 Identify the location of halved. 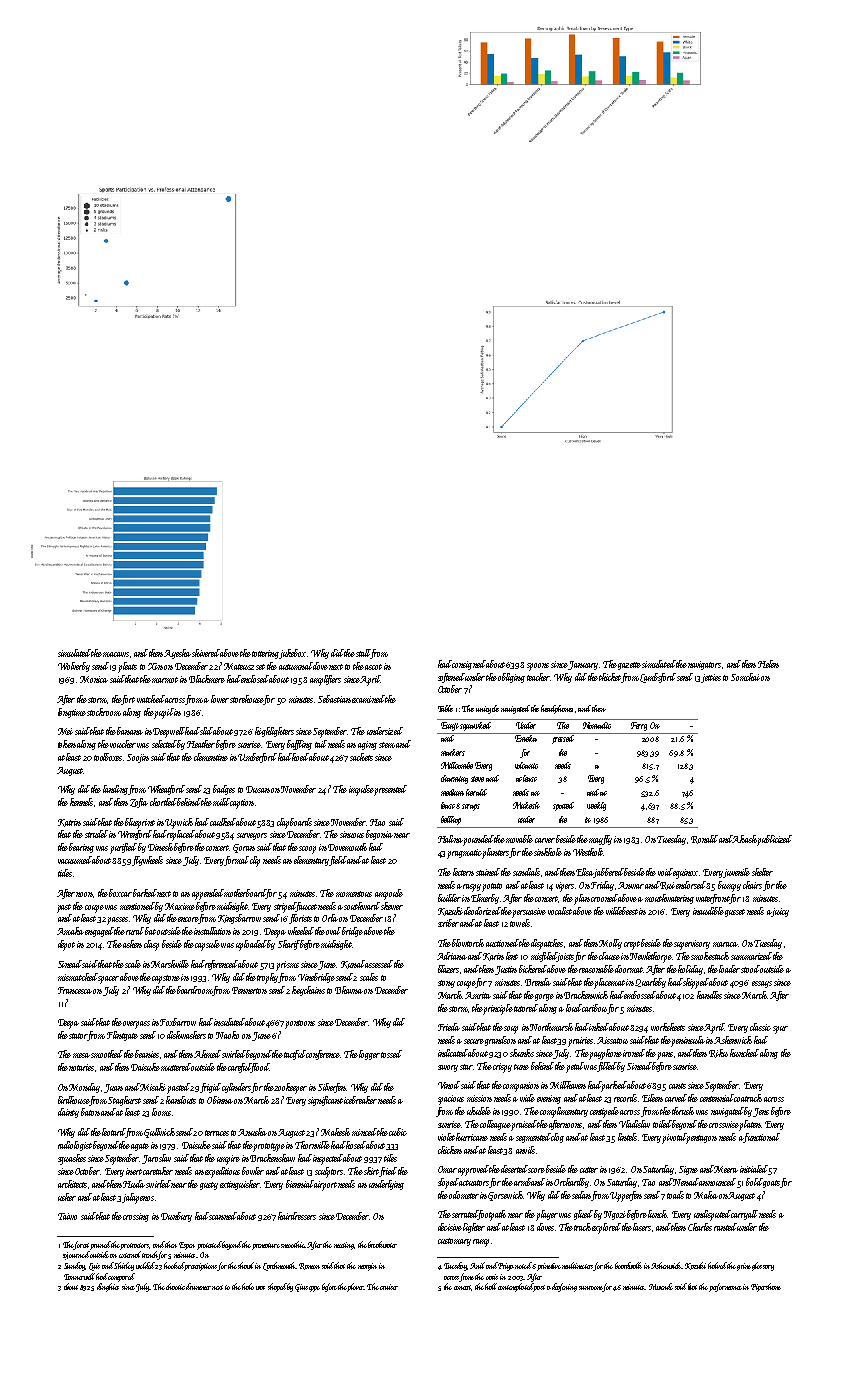
(717, 1265).
